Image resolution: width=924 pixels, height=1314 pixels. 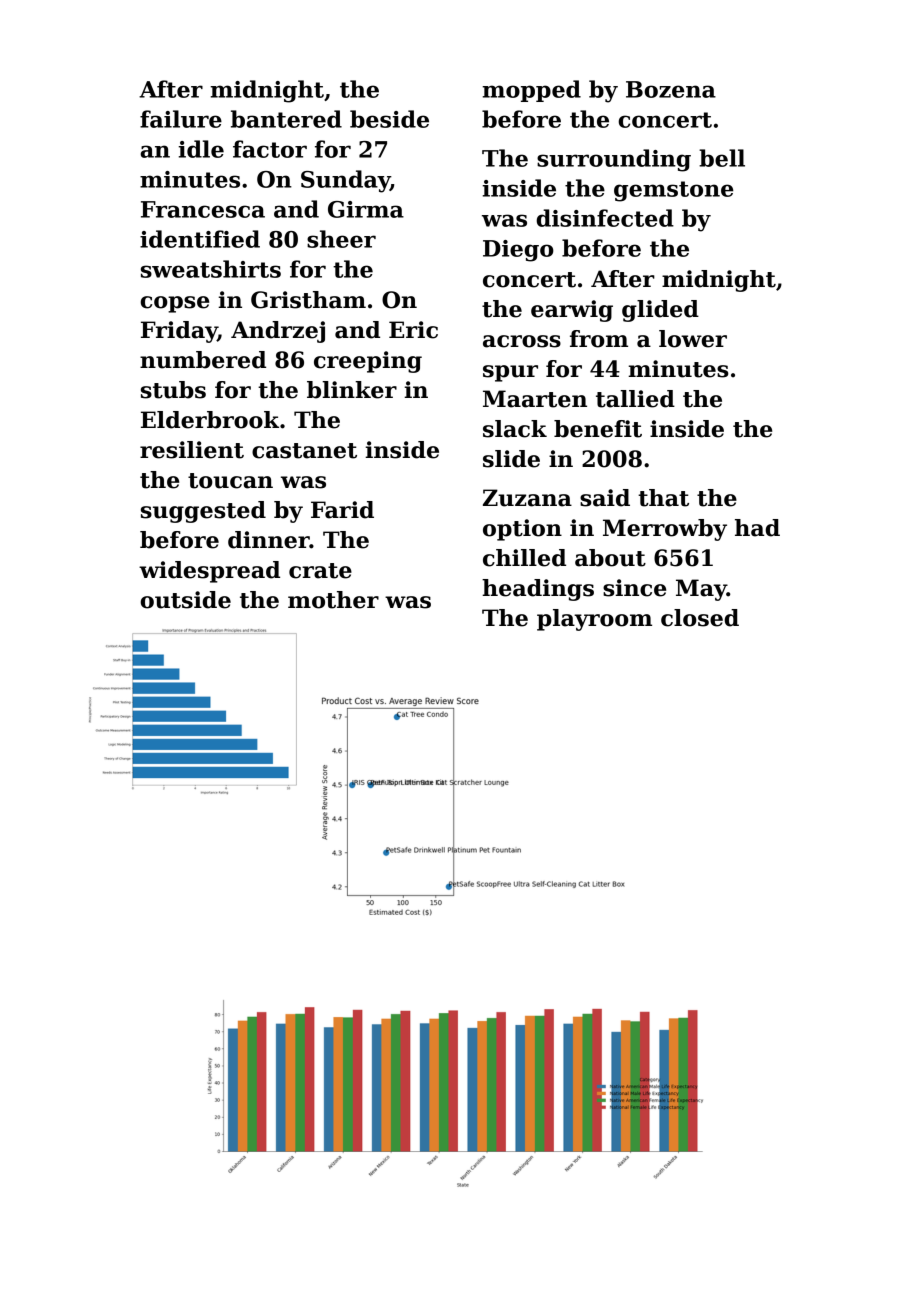 I want to click on gemstone, so click(x=674, y=191).
